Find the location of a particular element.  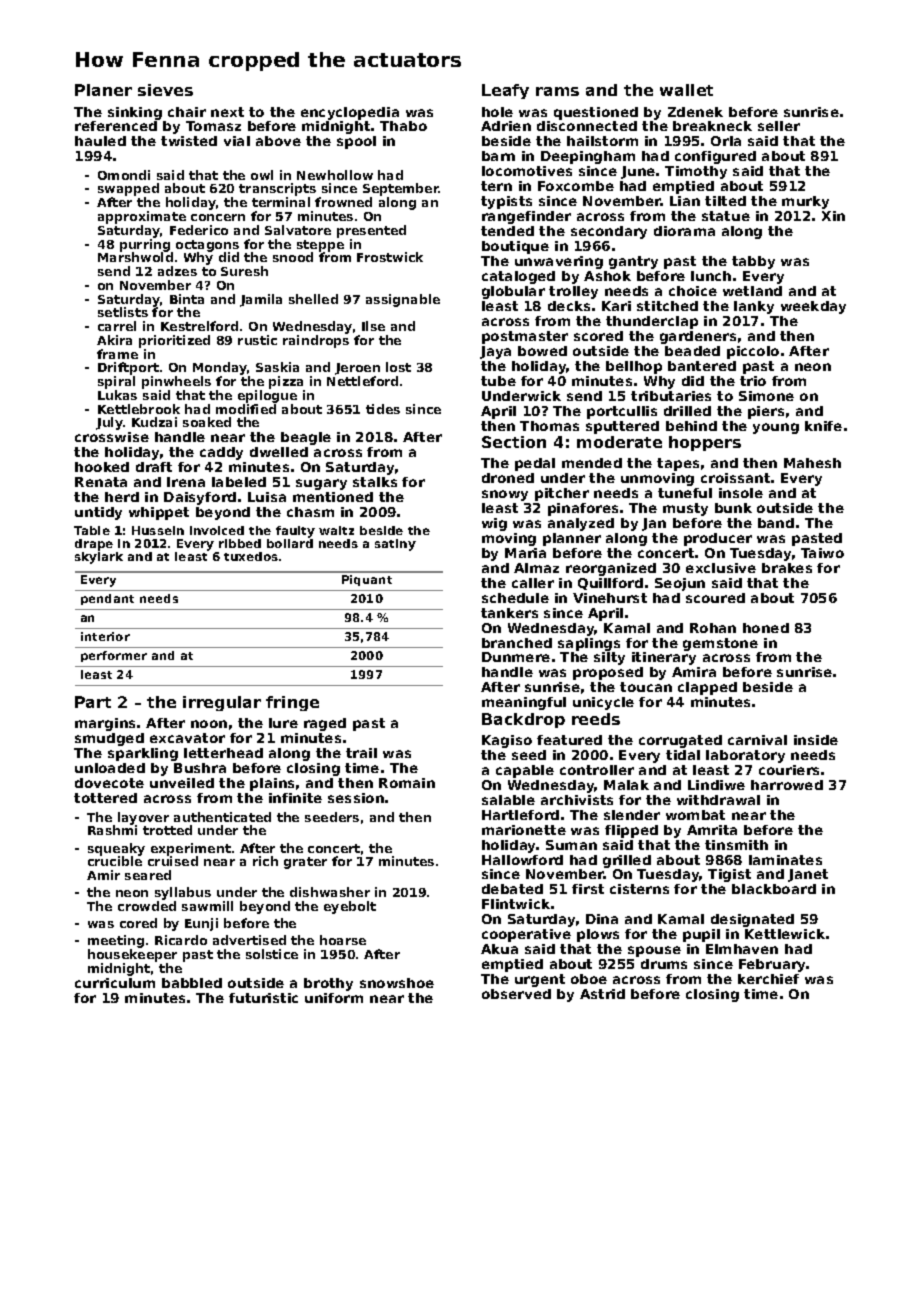

setlists is located at coordinates (123, 312).
